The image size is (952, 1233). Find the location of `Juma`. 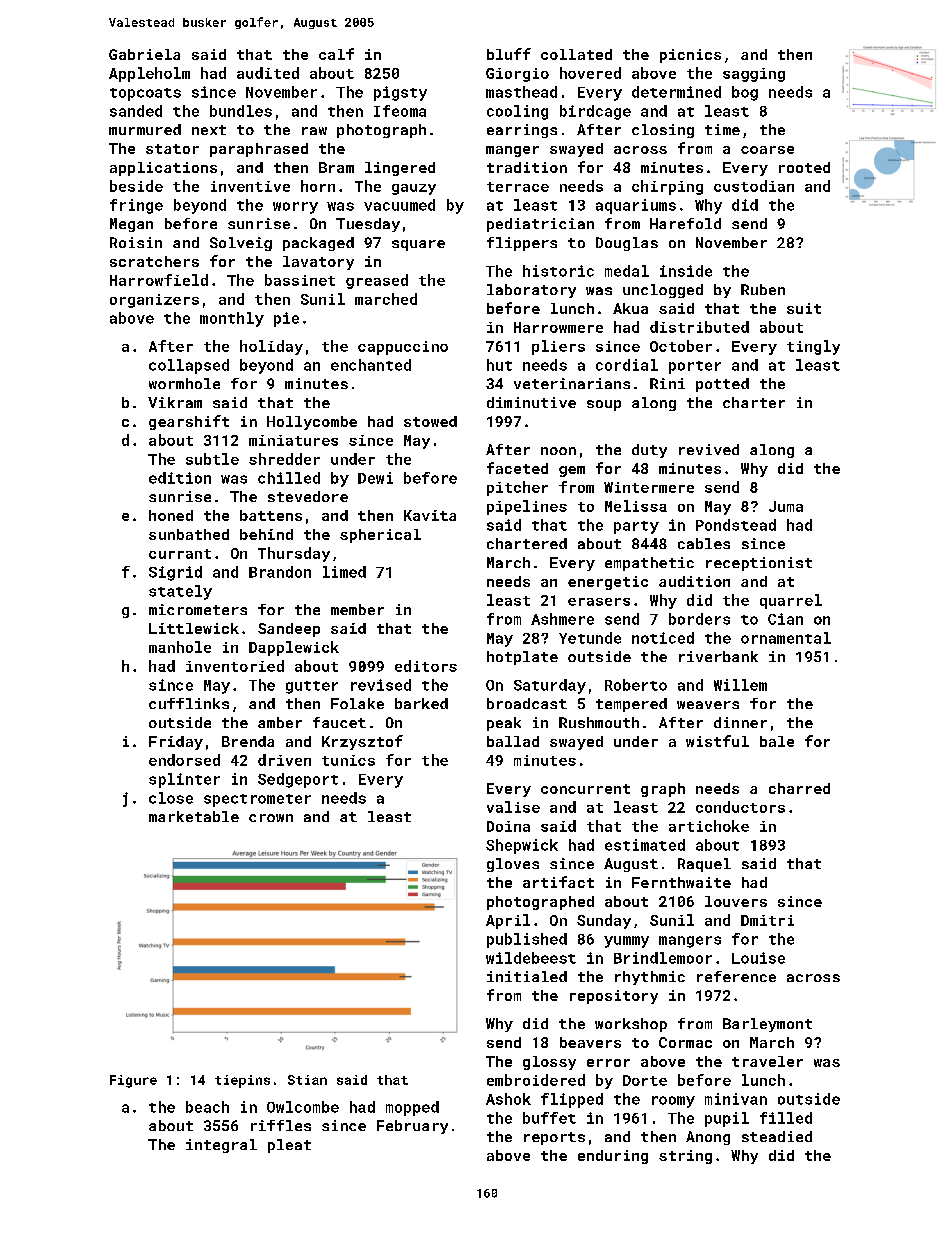

Juma is located at coordinates (786, 506).
